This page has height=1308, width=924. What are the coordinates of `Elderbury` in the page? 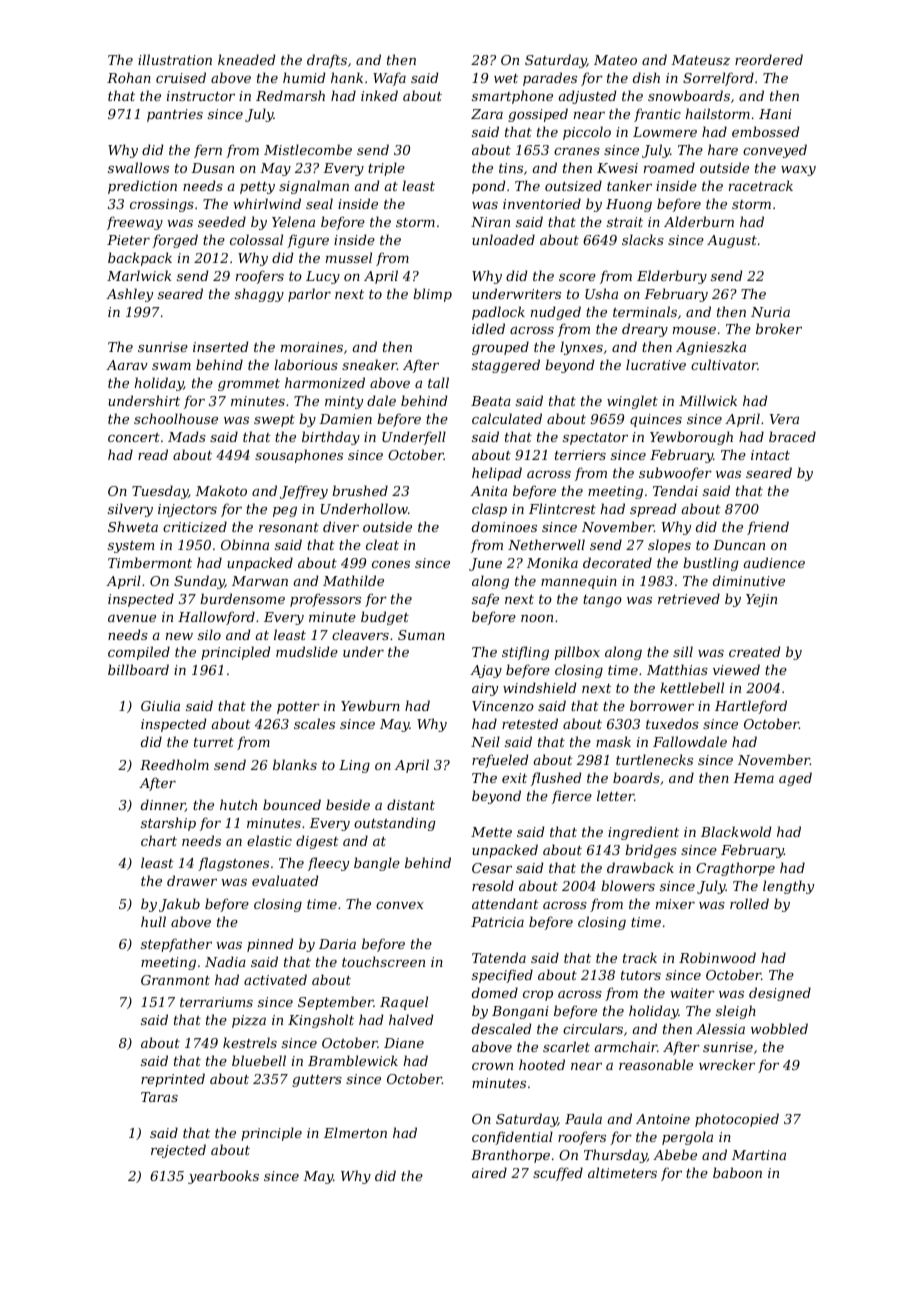 It's located at (672, 277).
